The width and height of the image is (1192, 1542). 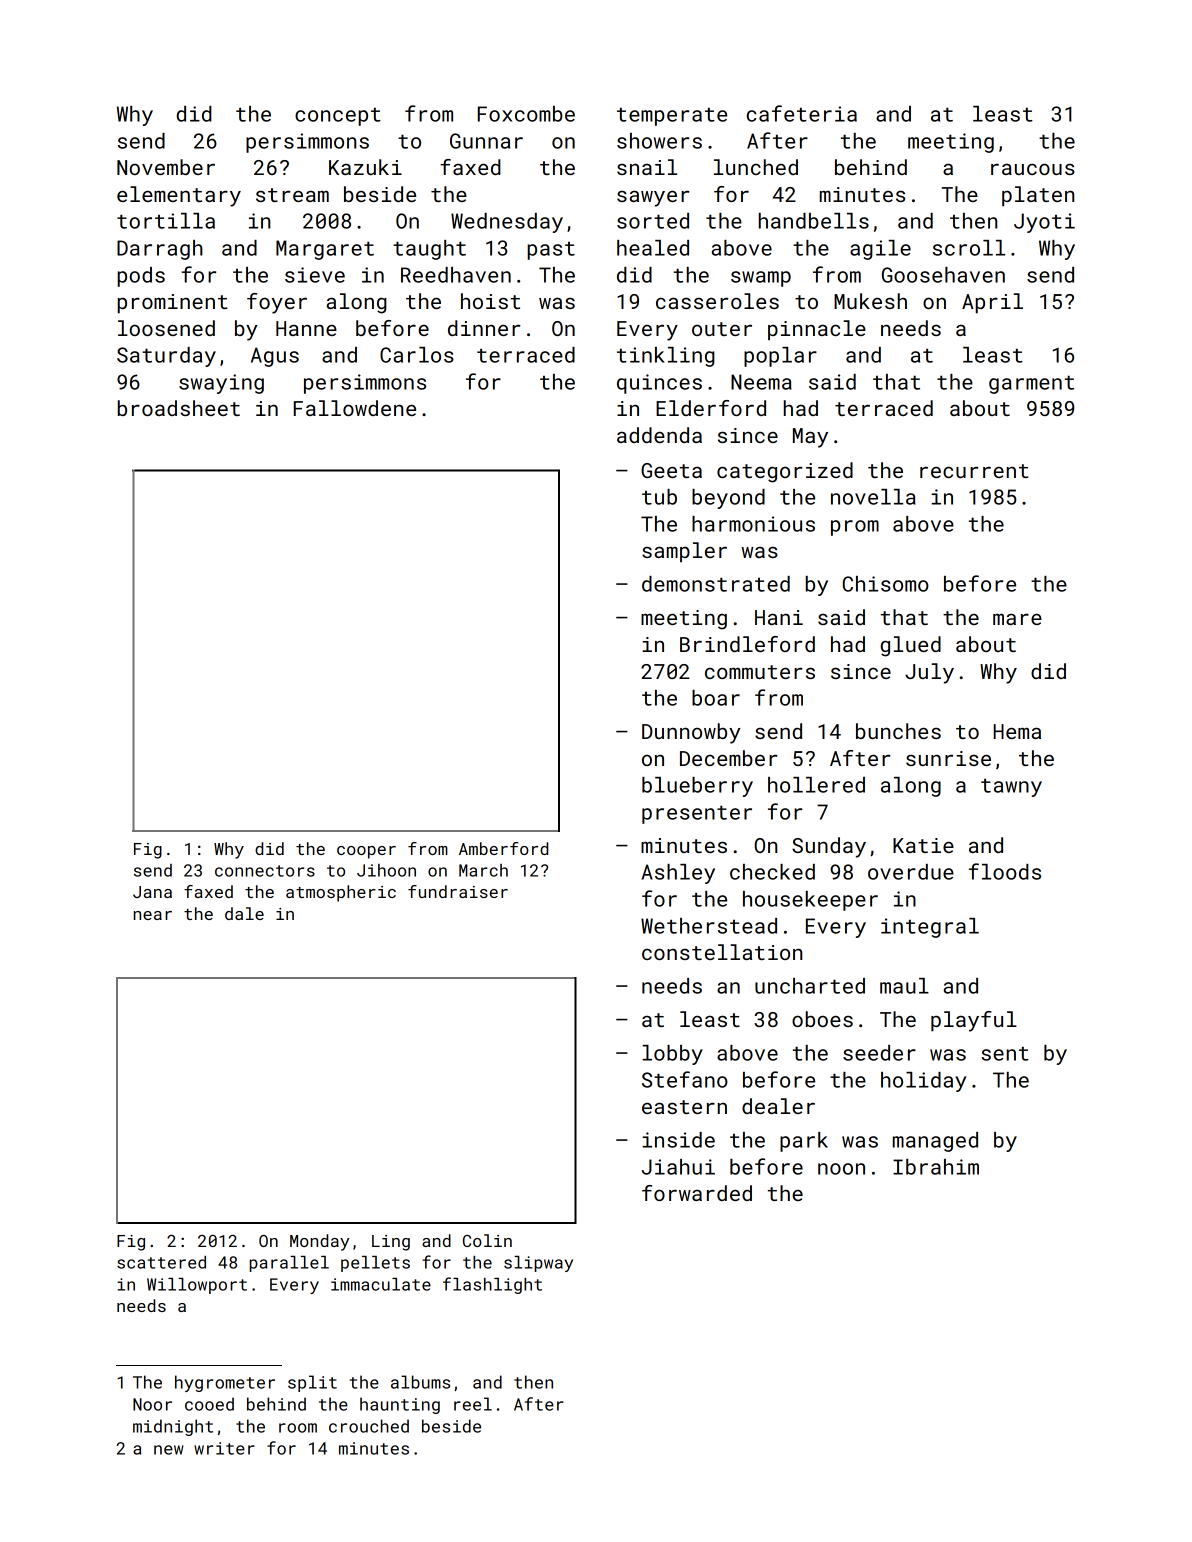 What do you see at coordinates (1033, 169) in the image?
I see `raucous` at bounding box center [1033, 169].
